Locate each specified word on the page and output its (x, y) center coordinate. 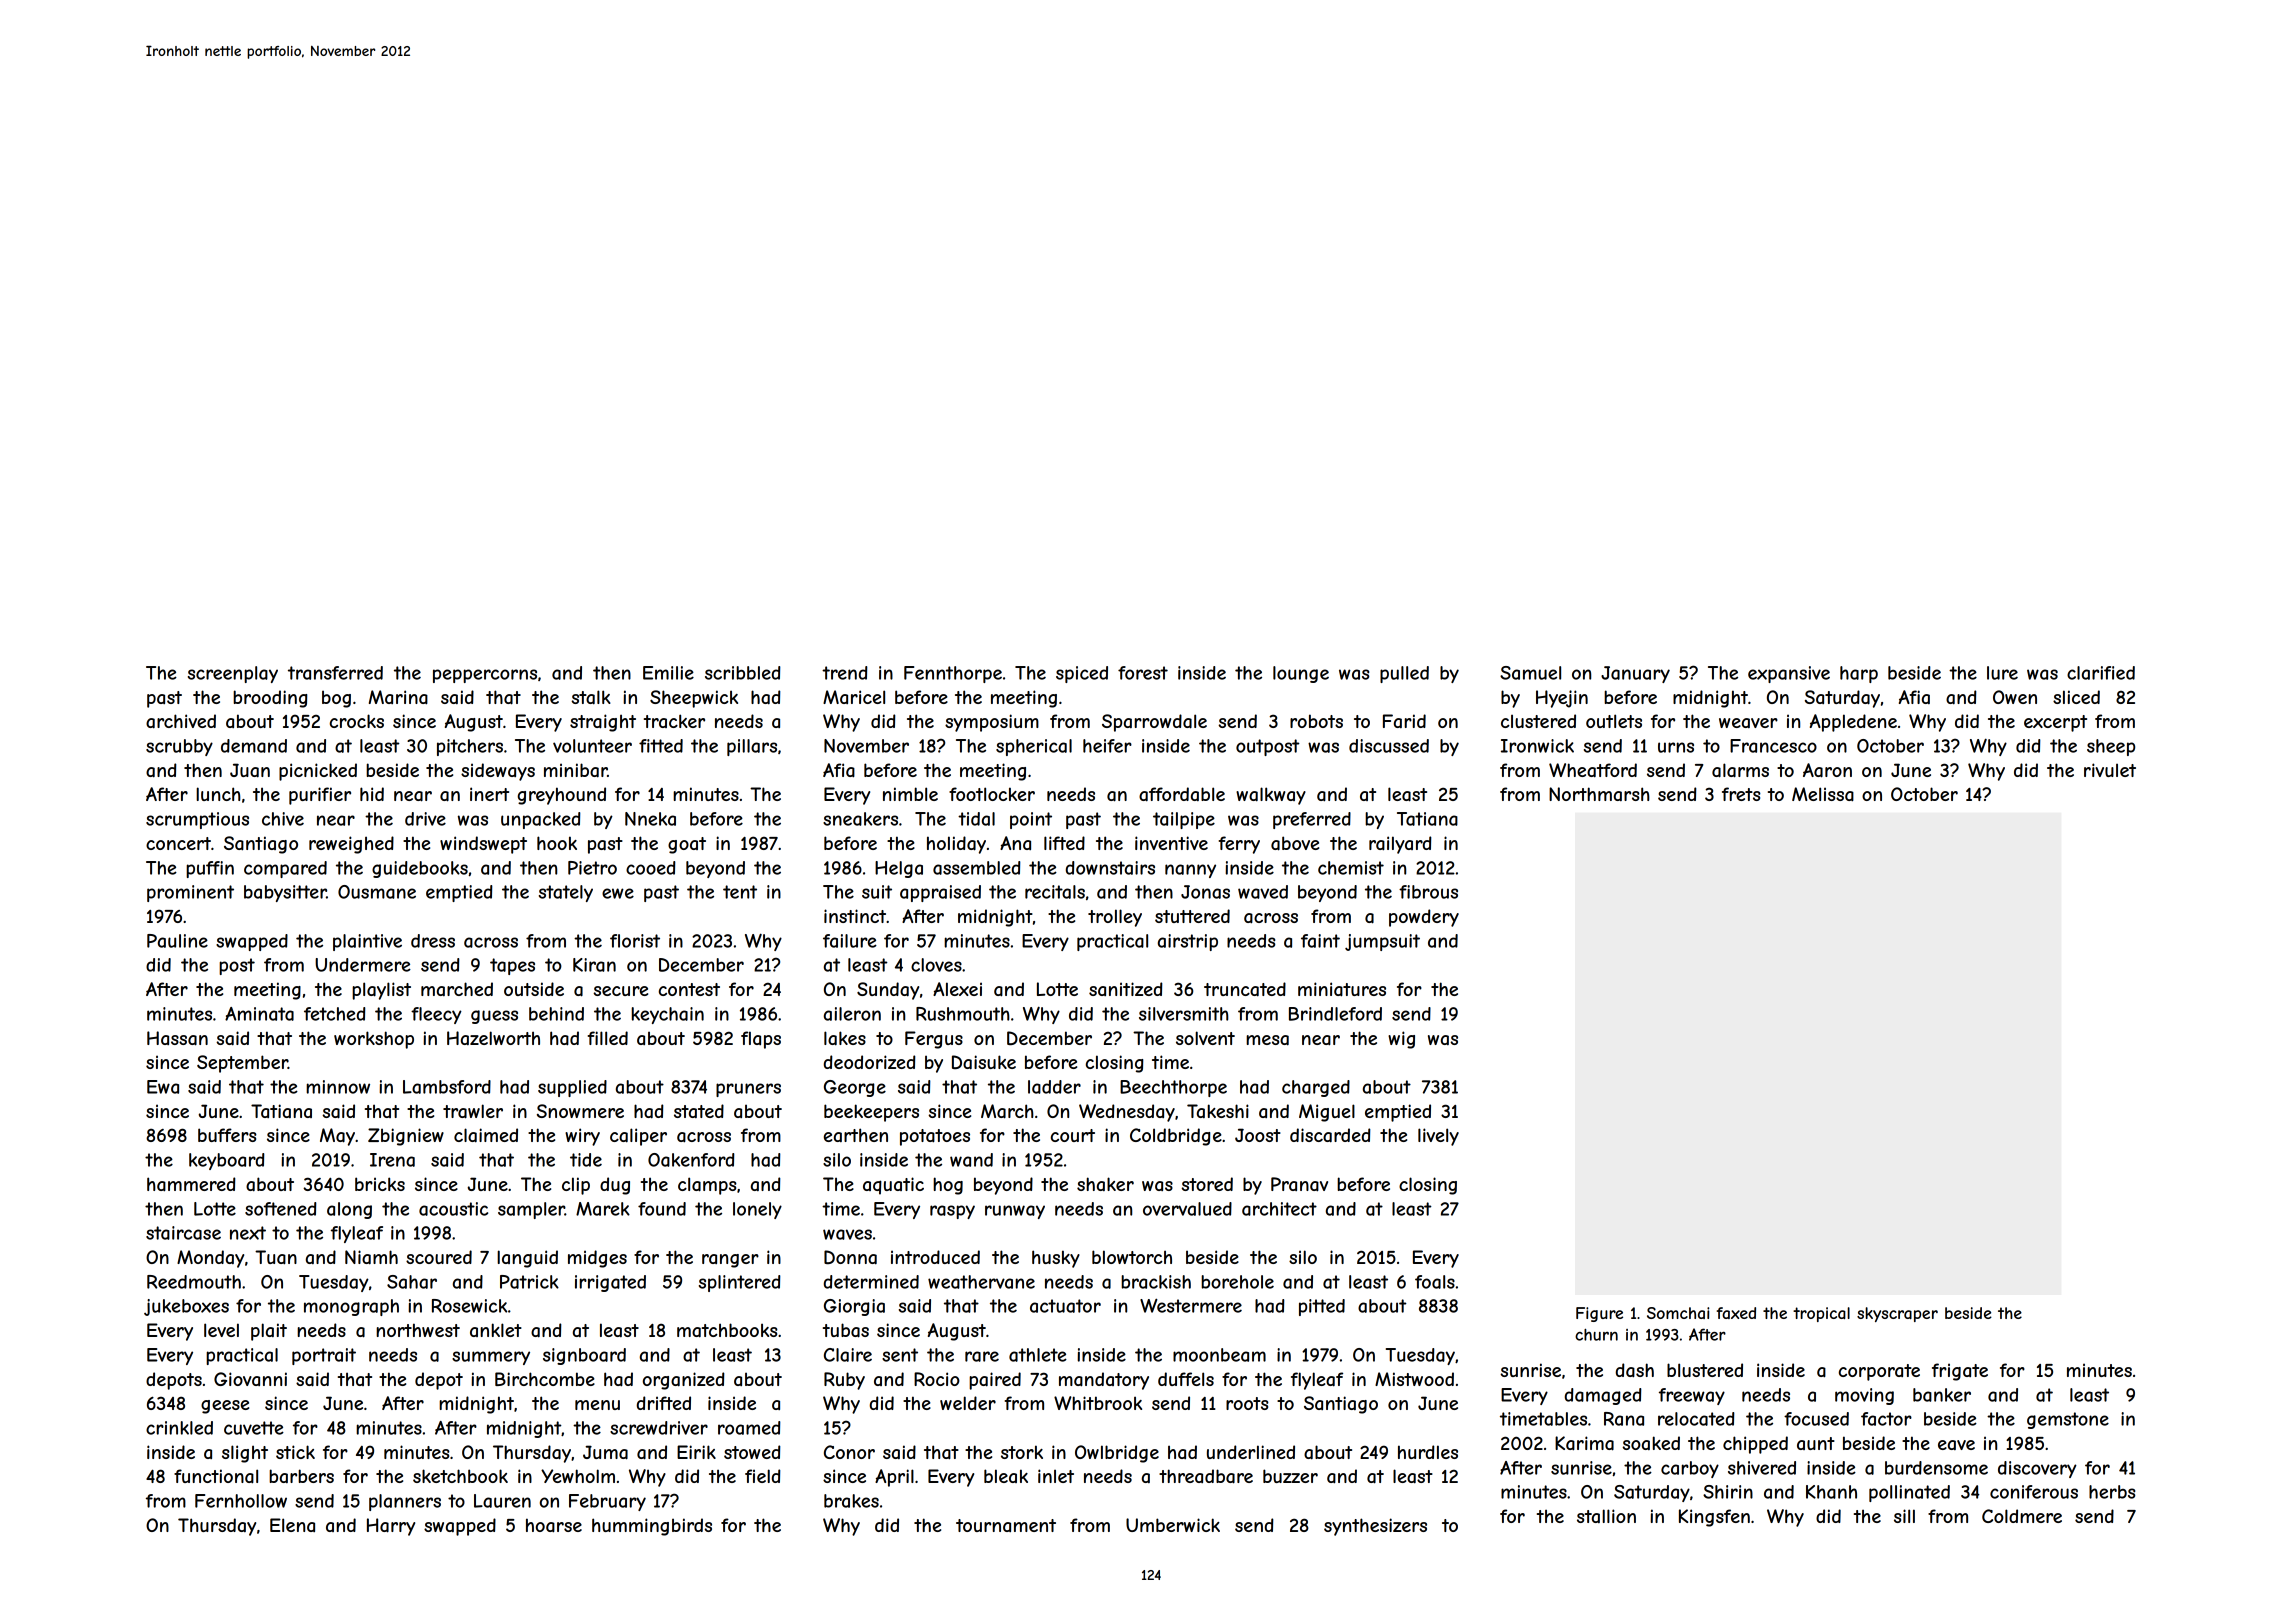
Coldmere (2022, 1516)
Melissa (1823, 794)
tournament (1006, 1525)
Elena (292, 1525)
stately (566, 893)
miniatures (1342, 989)
